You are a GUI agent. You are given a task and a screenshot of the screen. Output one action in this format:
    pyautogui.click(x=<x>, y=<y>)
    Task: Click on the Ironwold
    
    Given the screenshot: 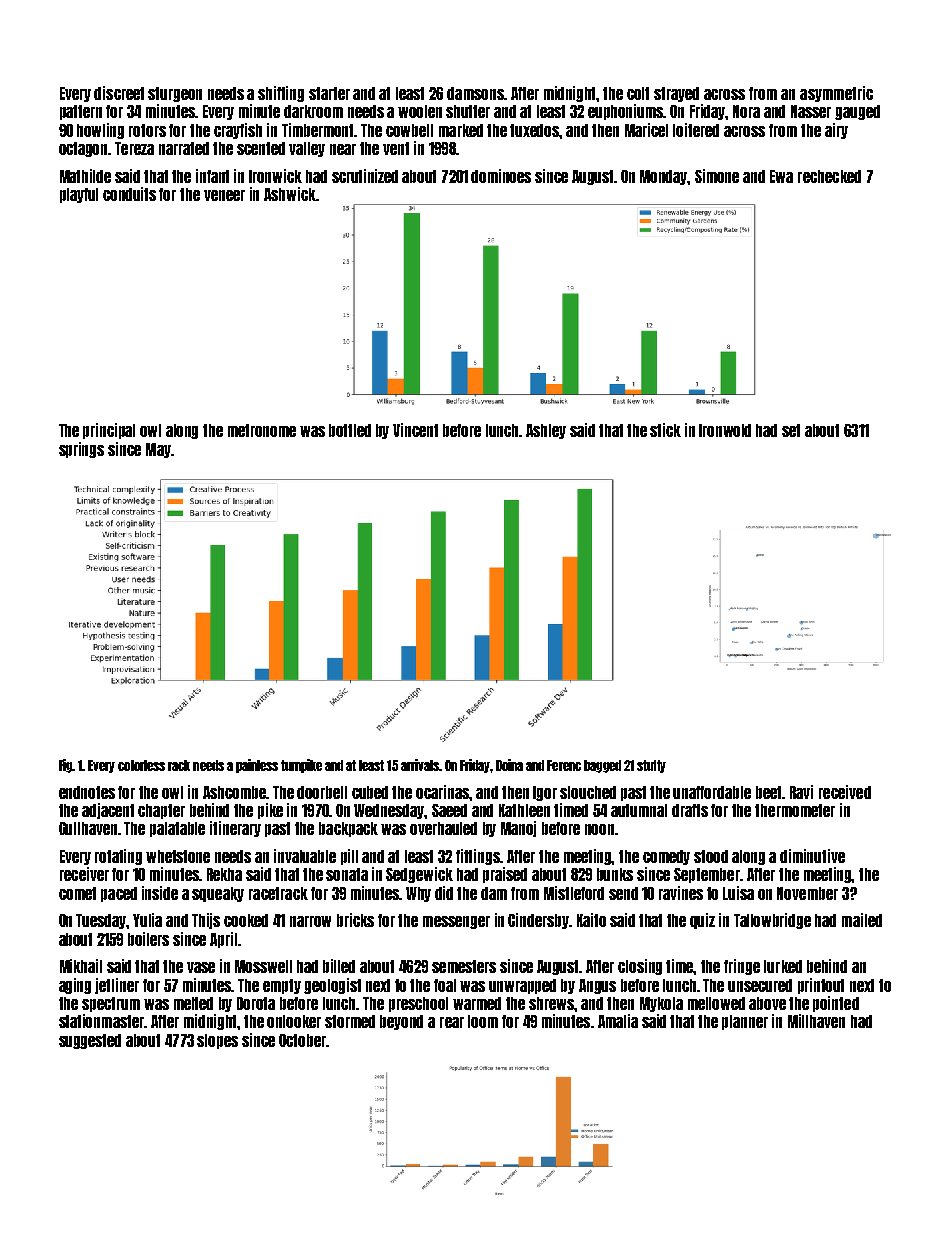 What is the action you would take?
    pyautogui.click(x=725, y=430)
